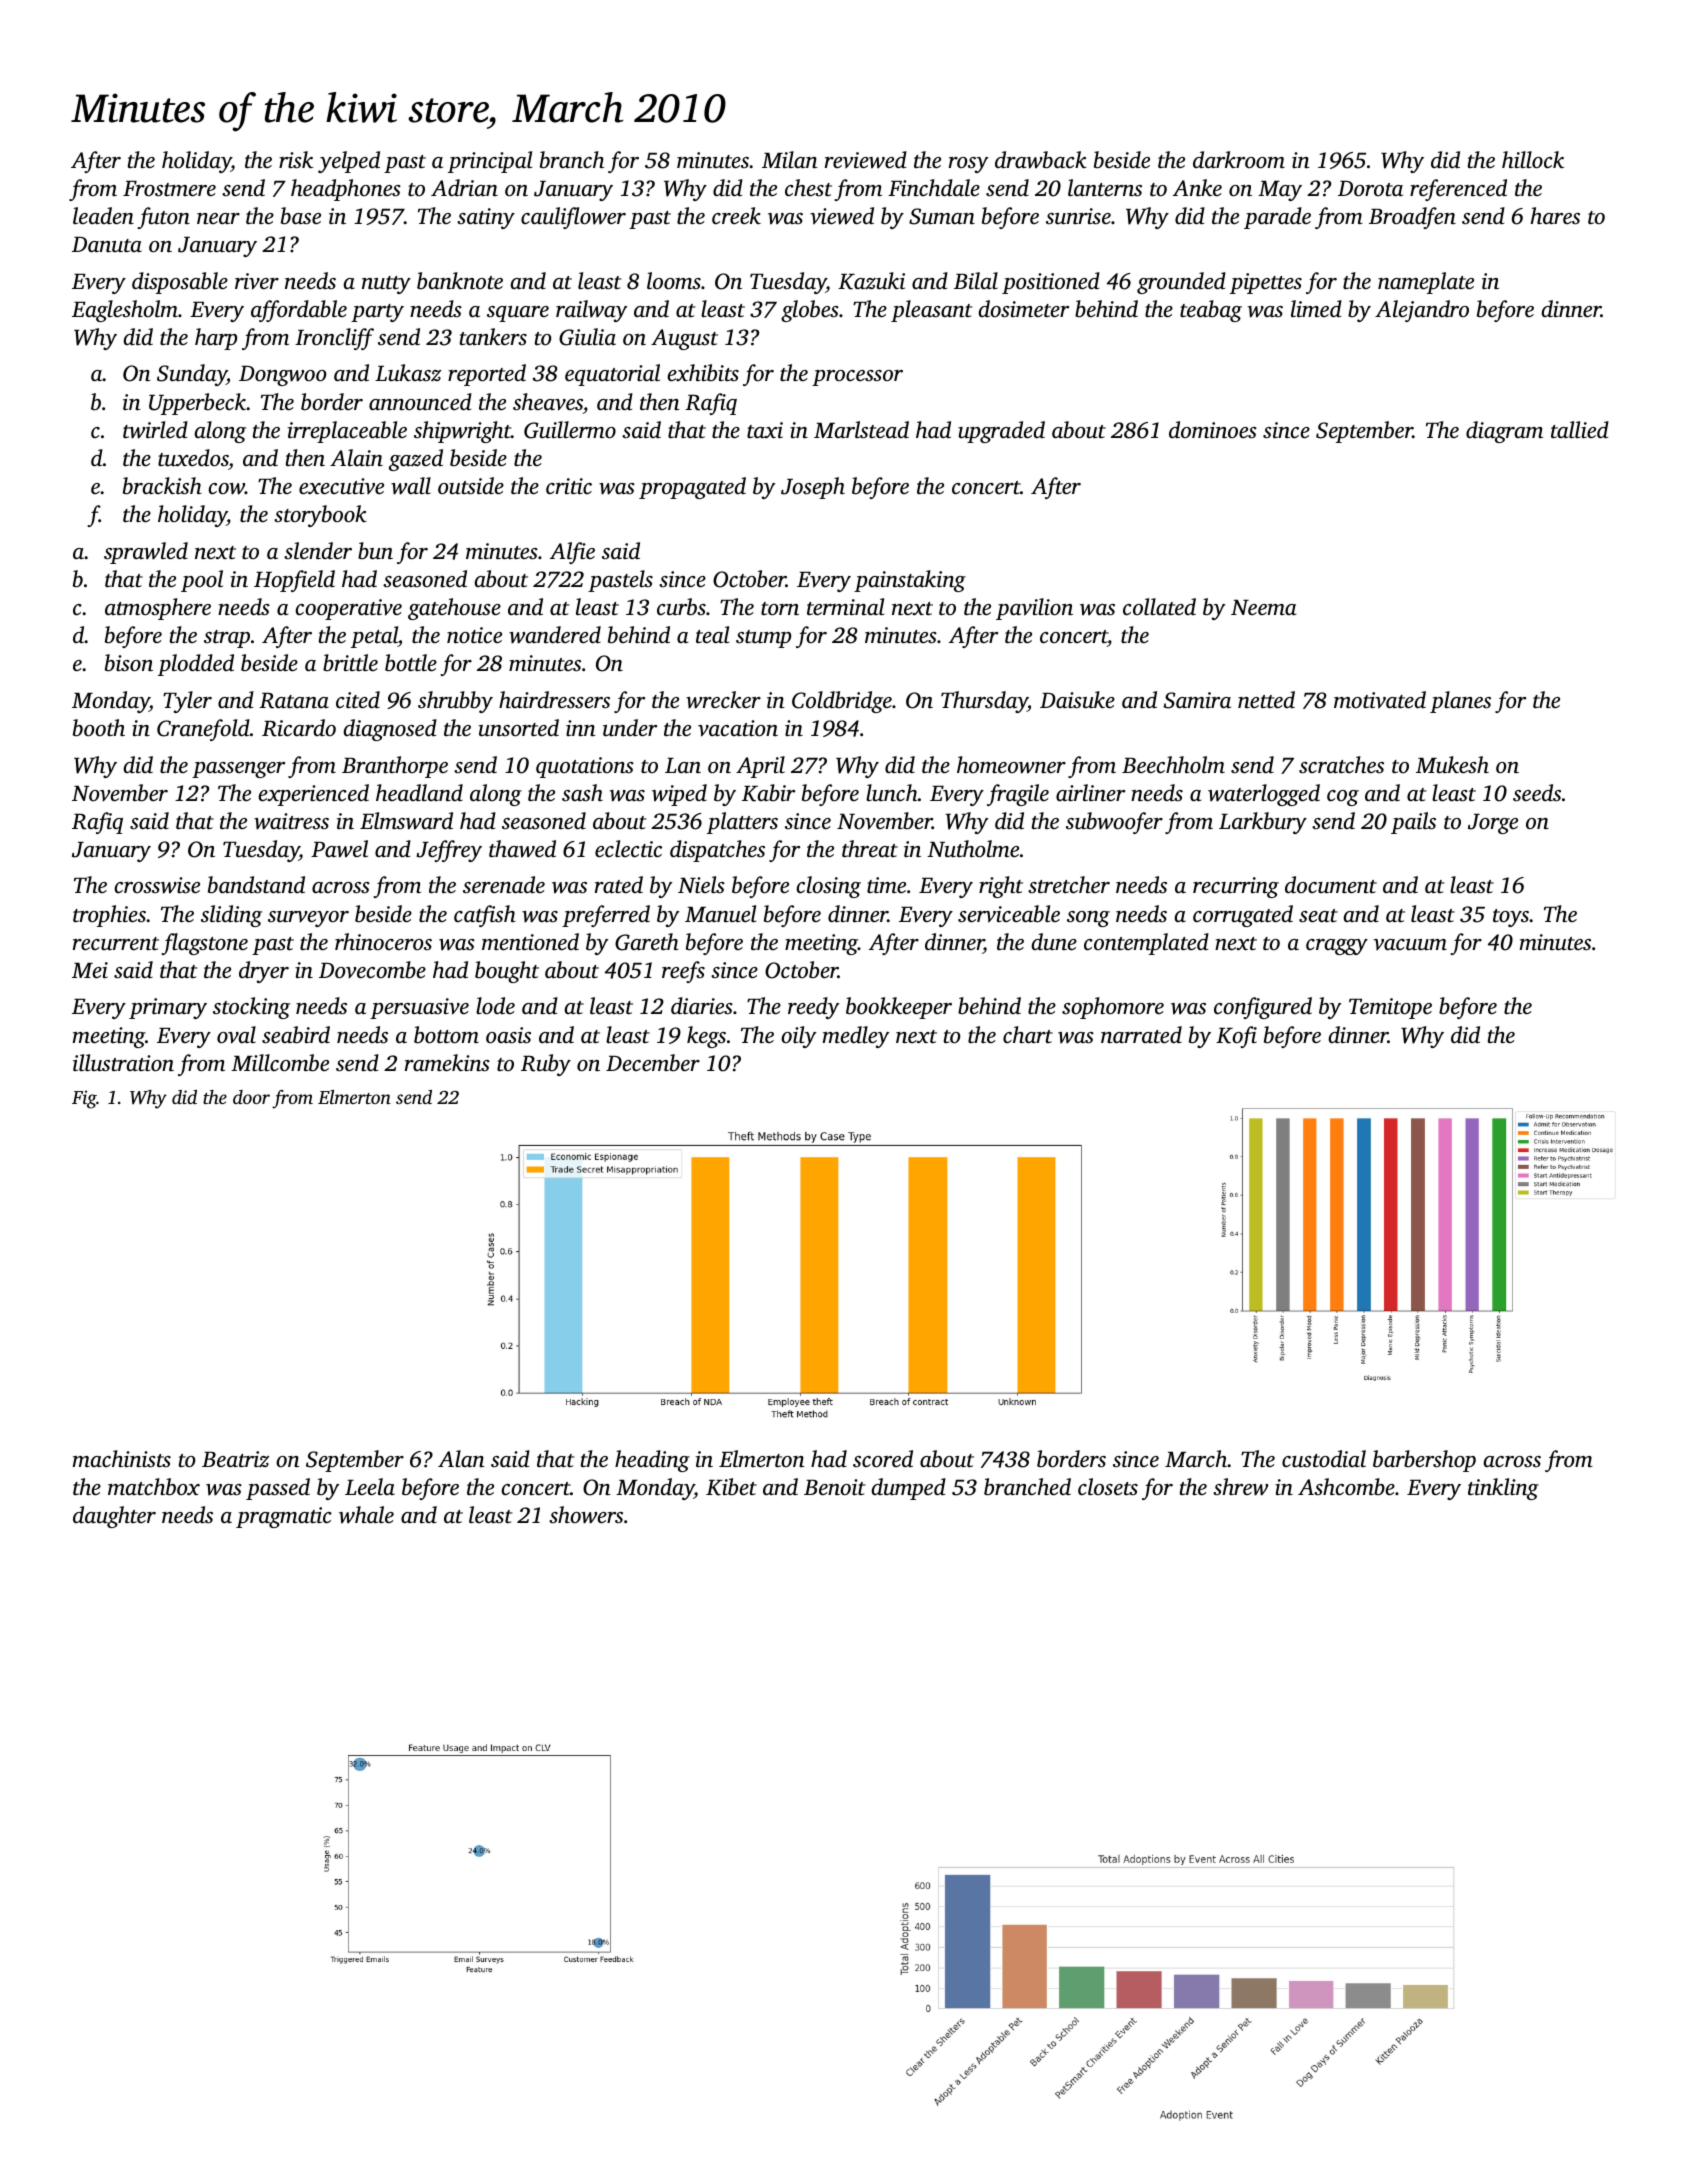 The width and height of the screenshot is (1683, 2178). What do you see at coordinates (546, 1065) in the screenshot?
I see `Ruby` at bounding box center [546, 1065].
